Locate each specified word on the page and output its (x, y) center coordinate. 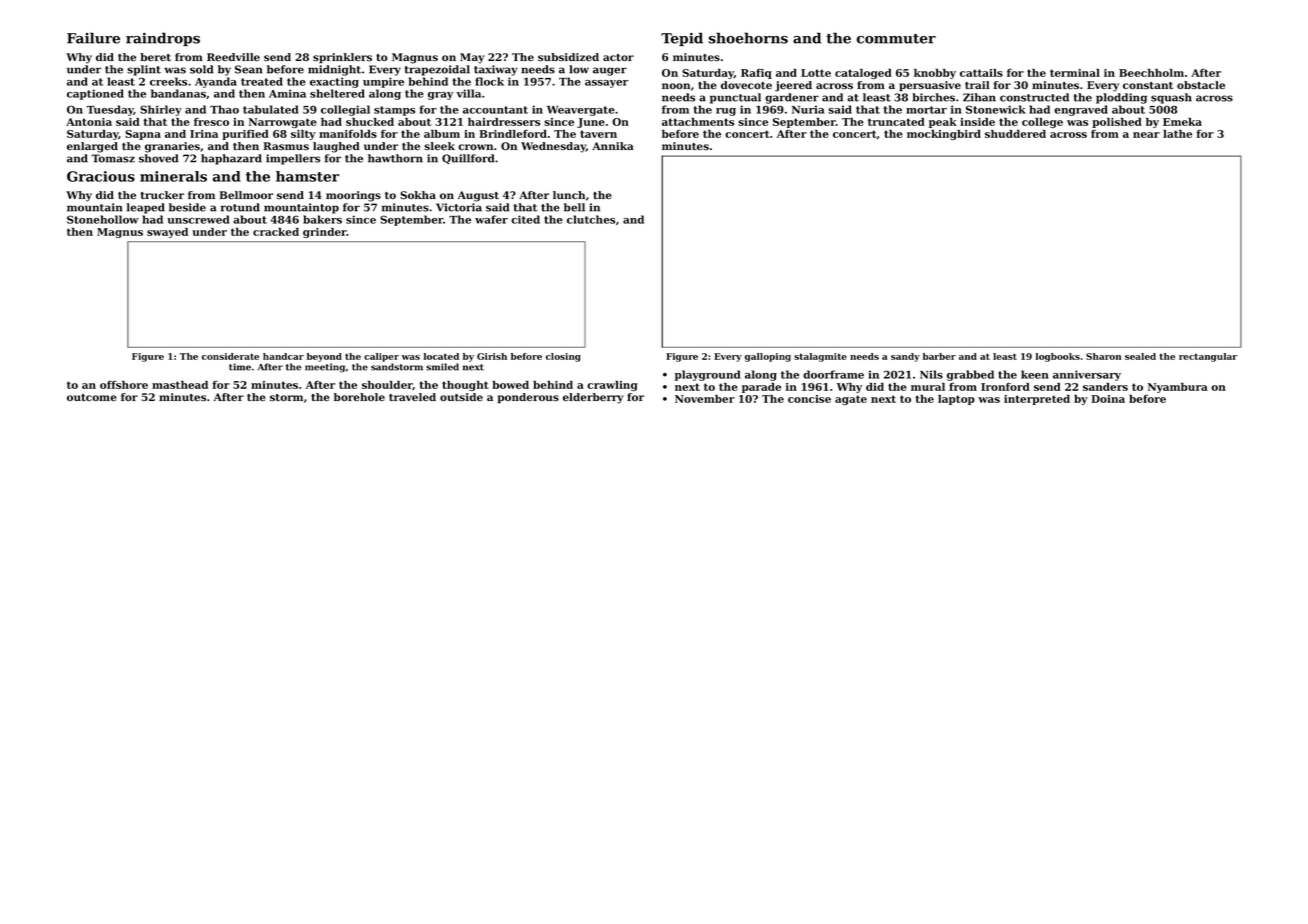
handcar (283, 356)
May (472, 58)
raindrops (163, 39)
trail (977, 85)
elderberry (593, 398)
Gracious (101, 176)
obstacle (1201, 85)
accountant (495, 110)
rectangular (1208, 357)
